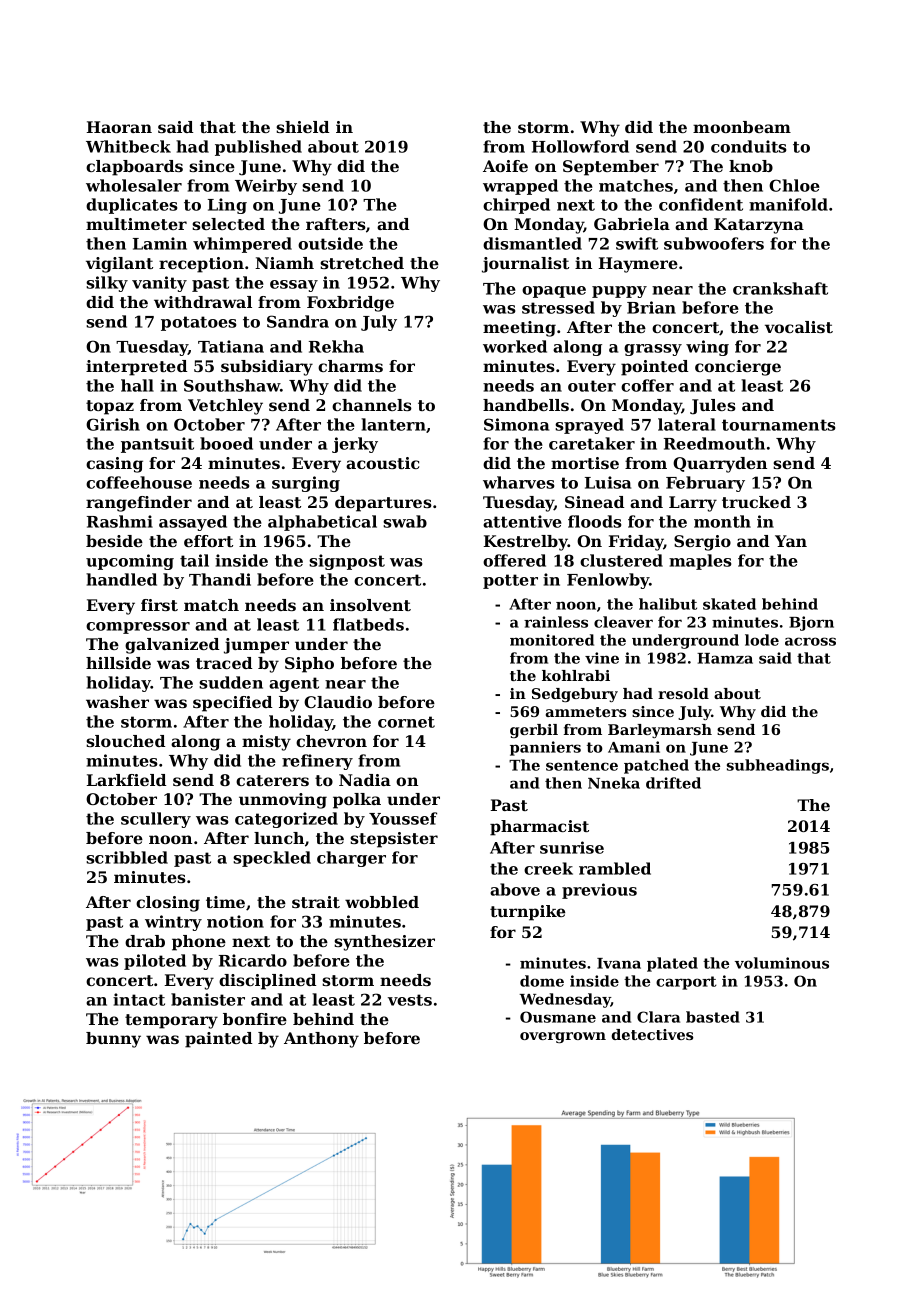 This page has height=1308, width=924. Describe the element at coordinates (330, 243) in the page. I see `outside` at that location.
